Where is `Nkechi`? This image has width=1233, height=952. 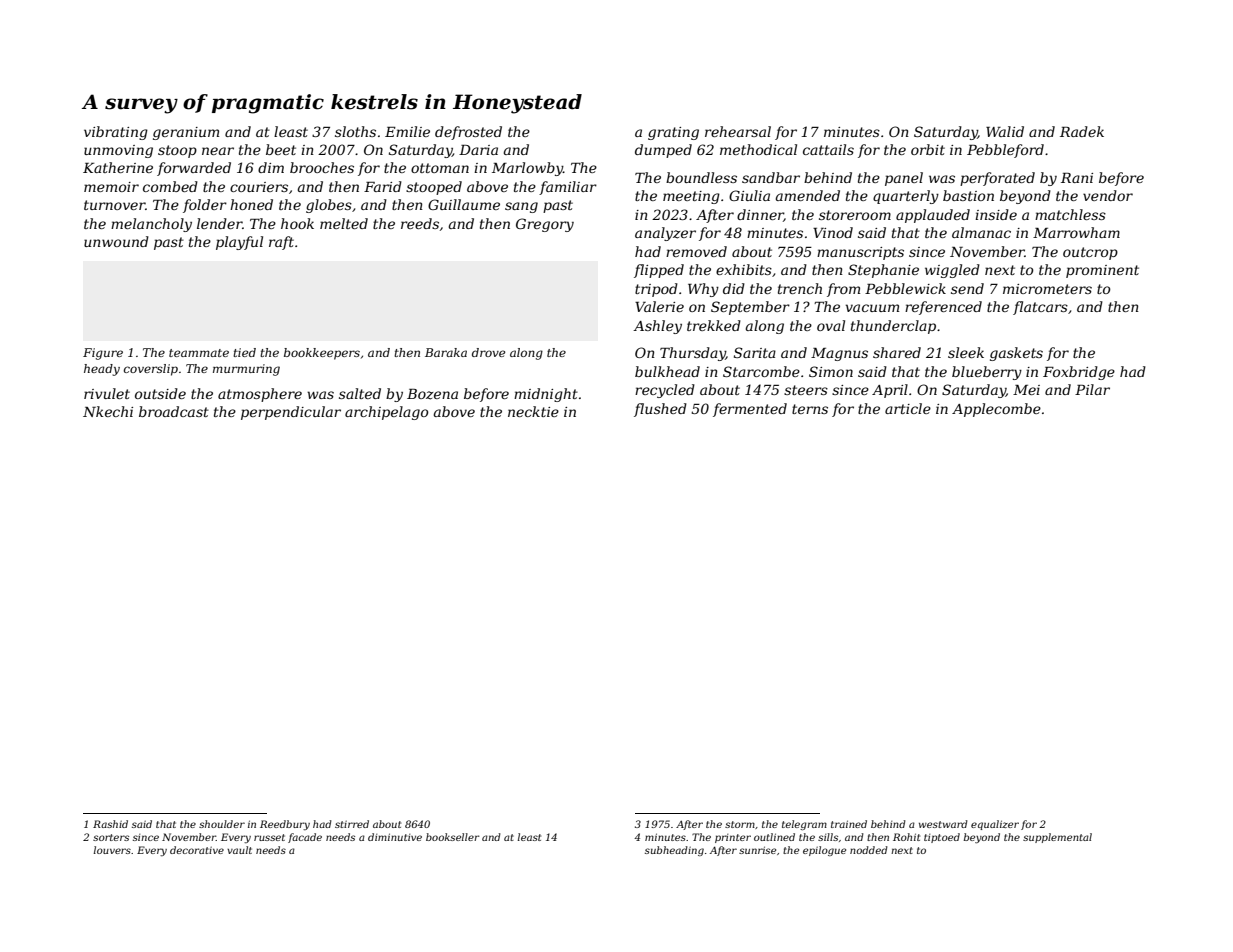 Nkechi is located at coordinates (108, 411).
